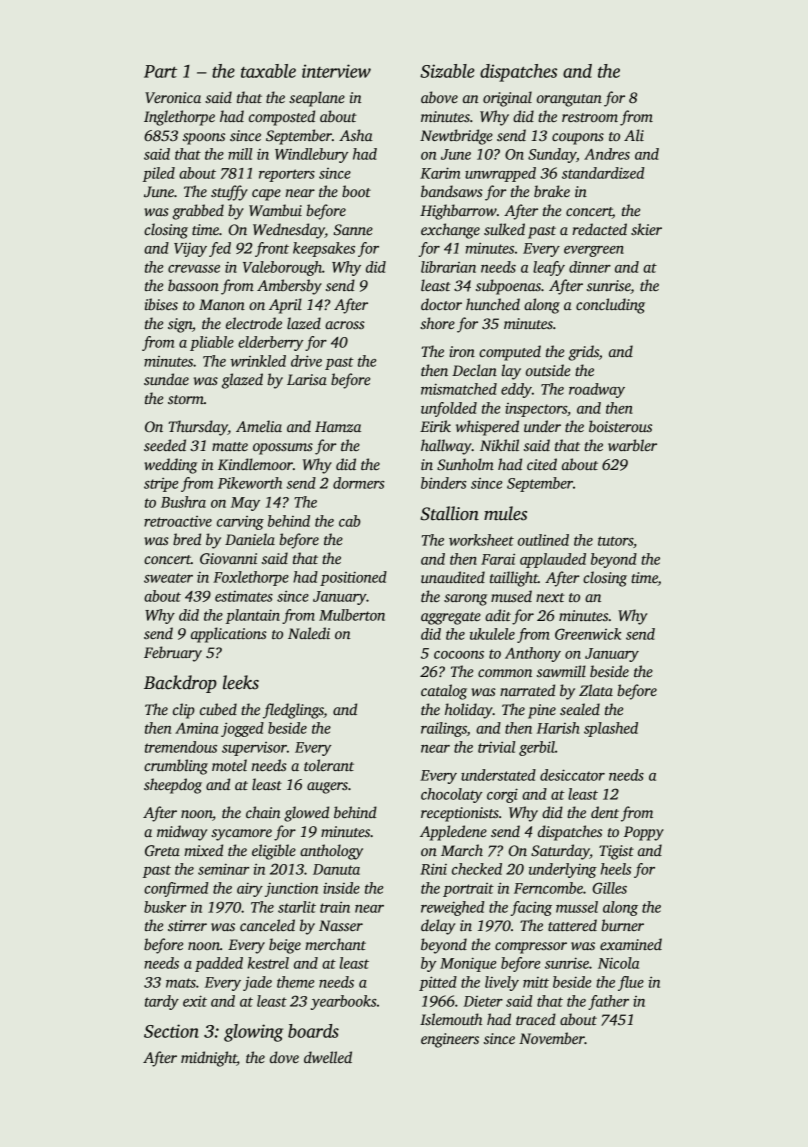  Describe the element at coordinates (569, 100) in the screenshot. I see `orangutan` at that location.
